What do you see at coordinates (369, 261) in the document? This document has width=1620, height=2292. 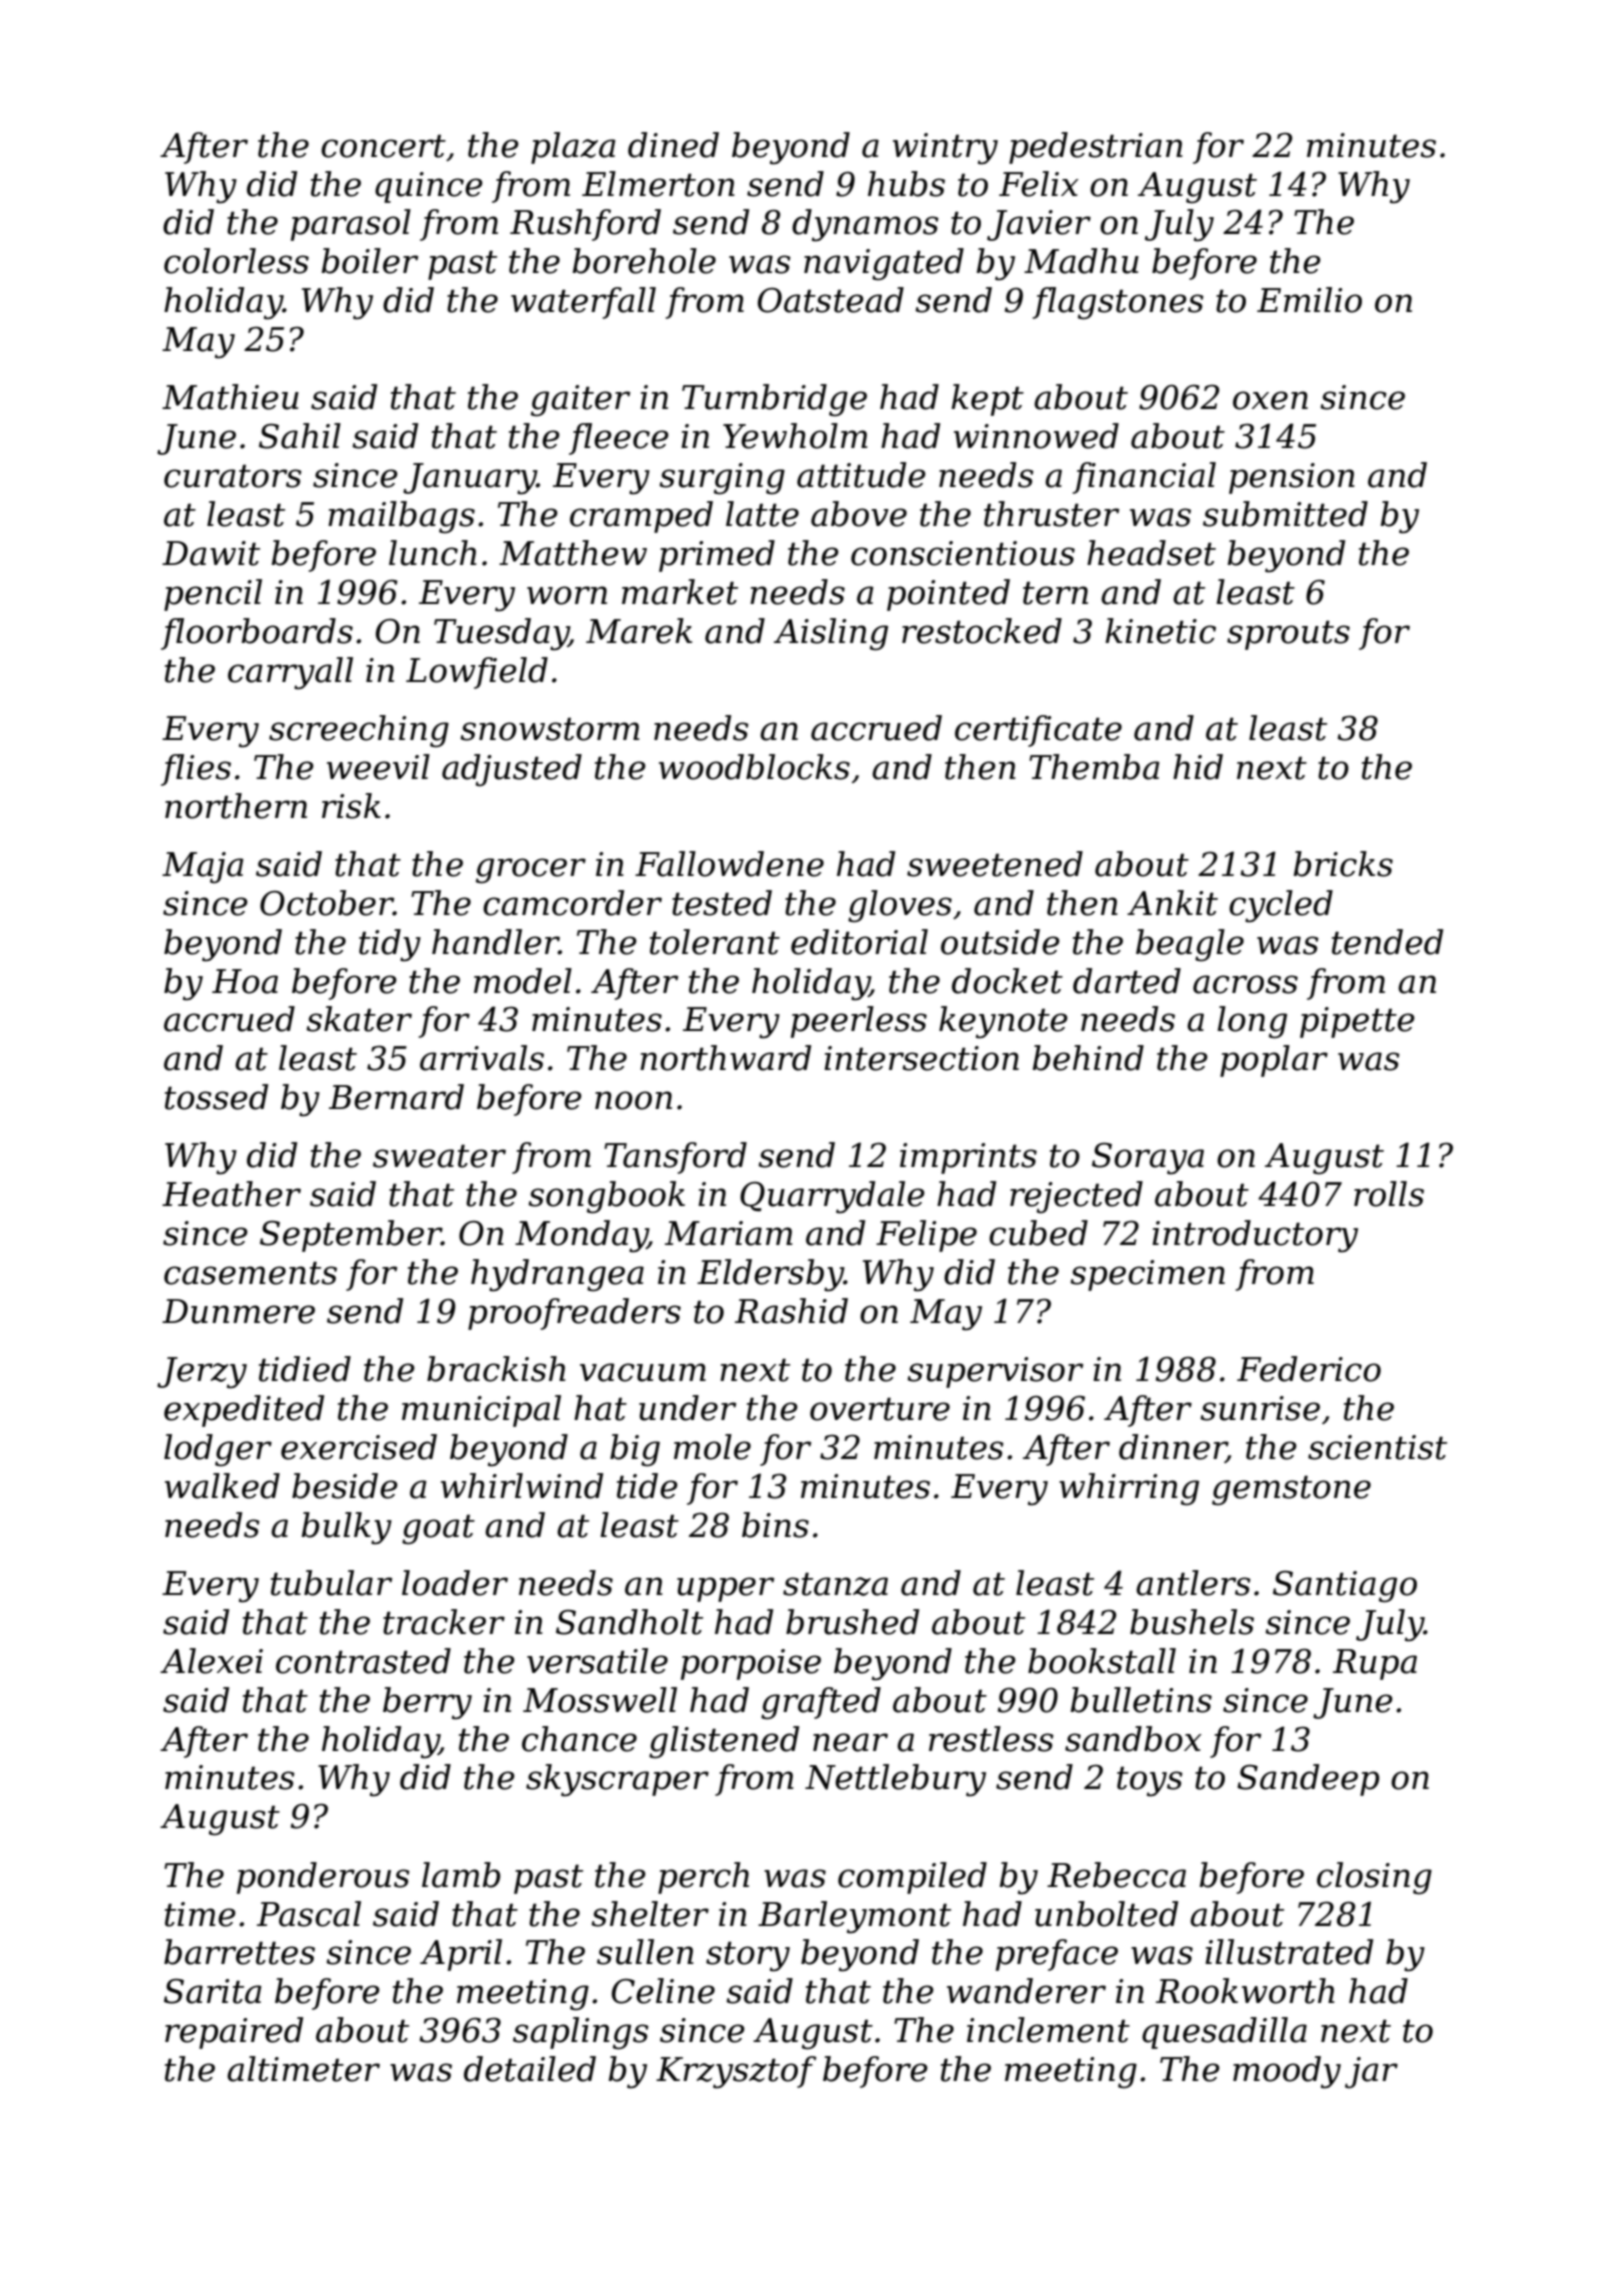 I see `boiler` at bounding box center [369, 261].
